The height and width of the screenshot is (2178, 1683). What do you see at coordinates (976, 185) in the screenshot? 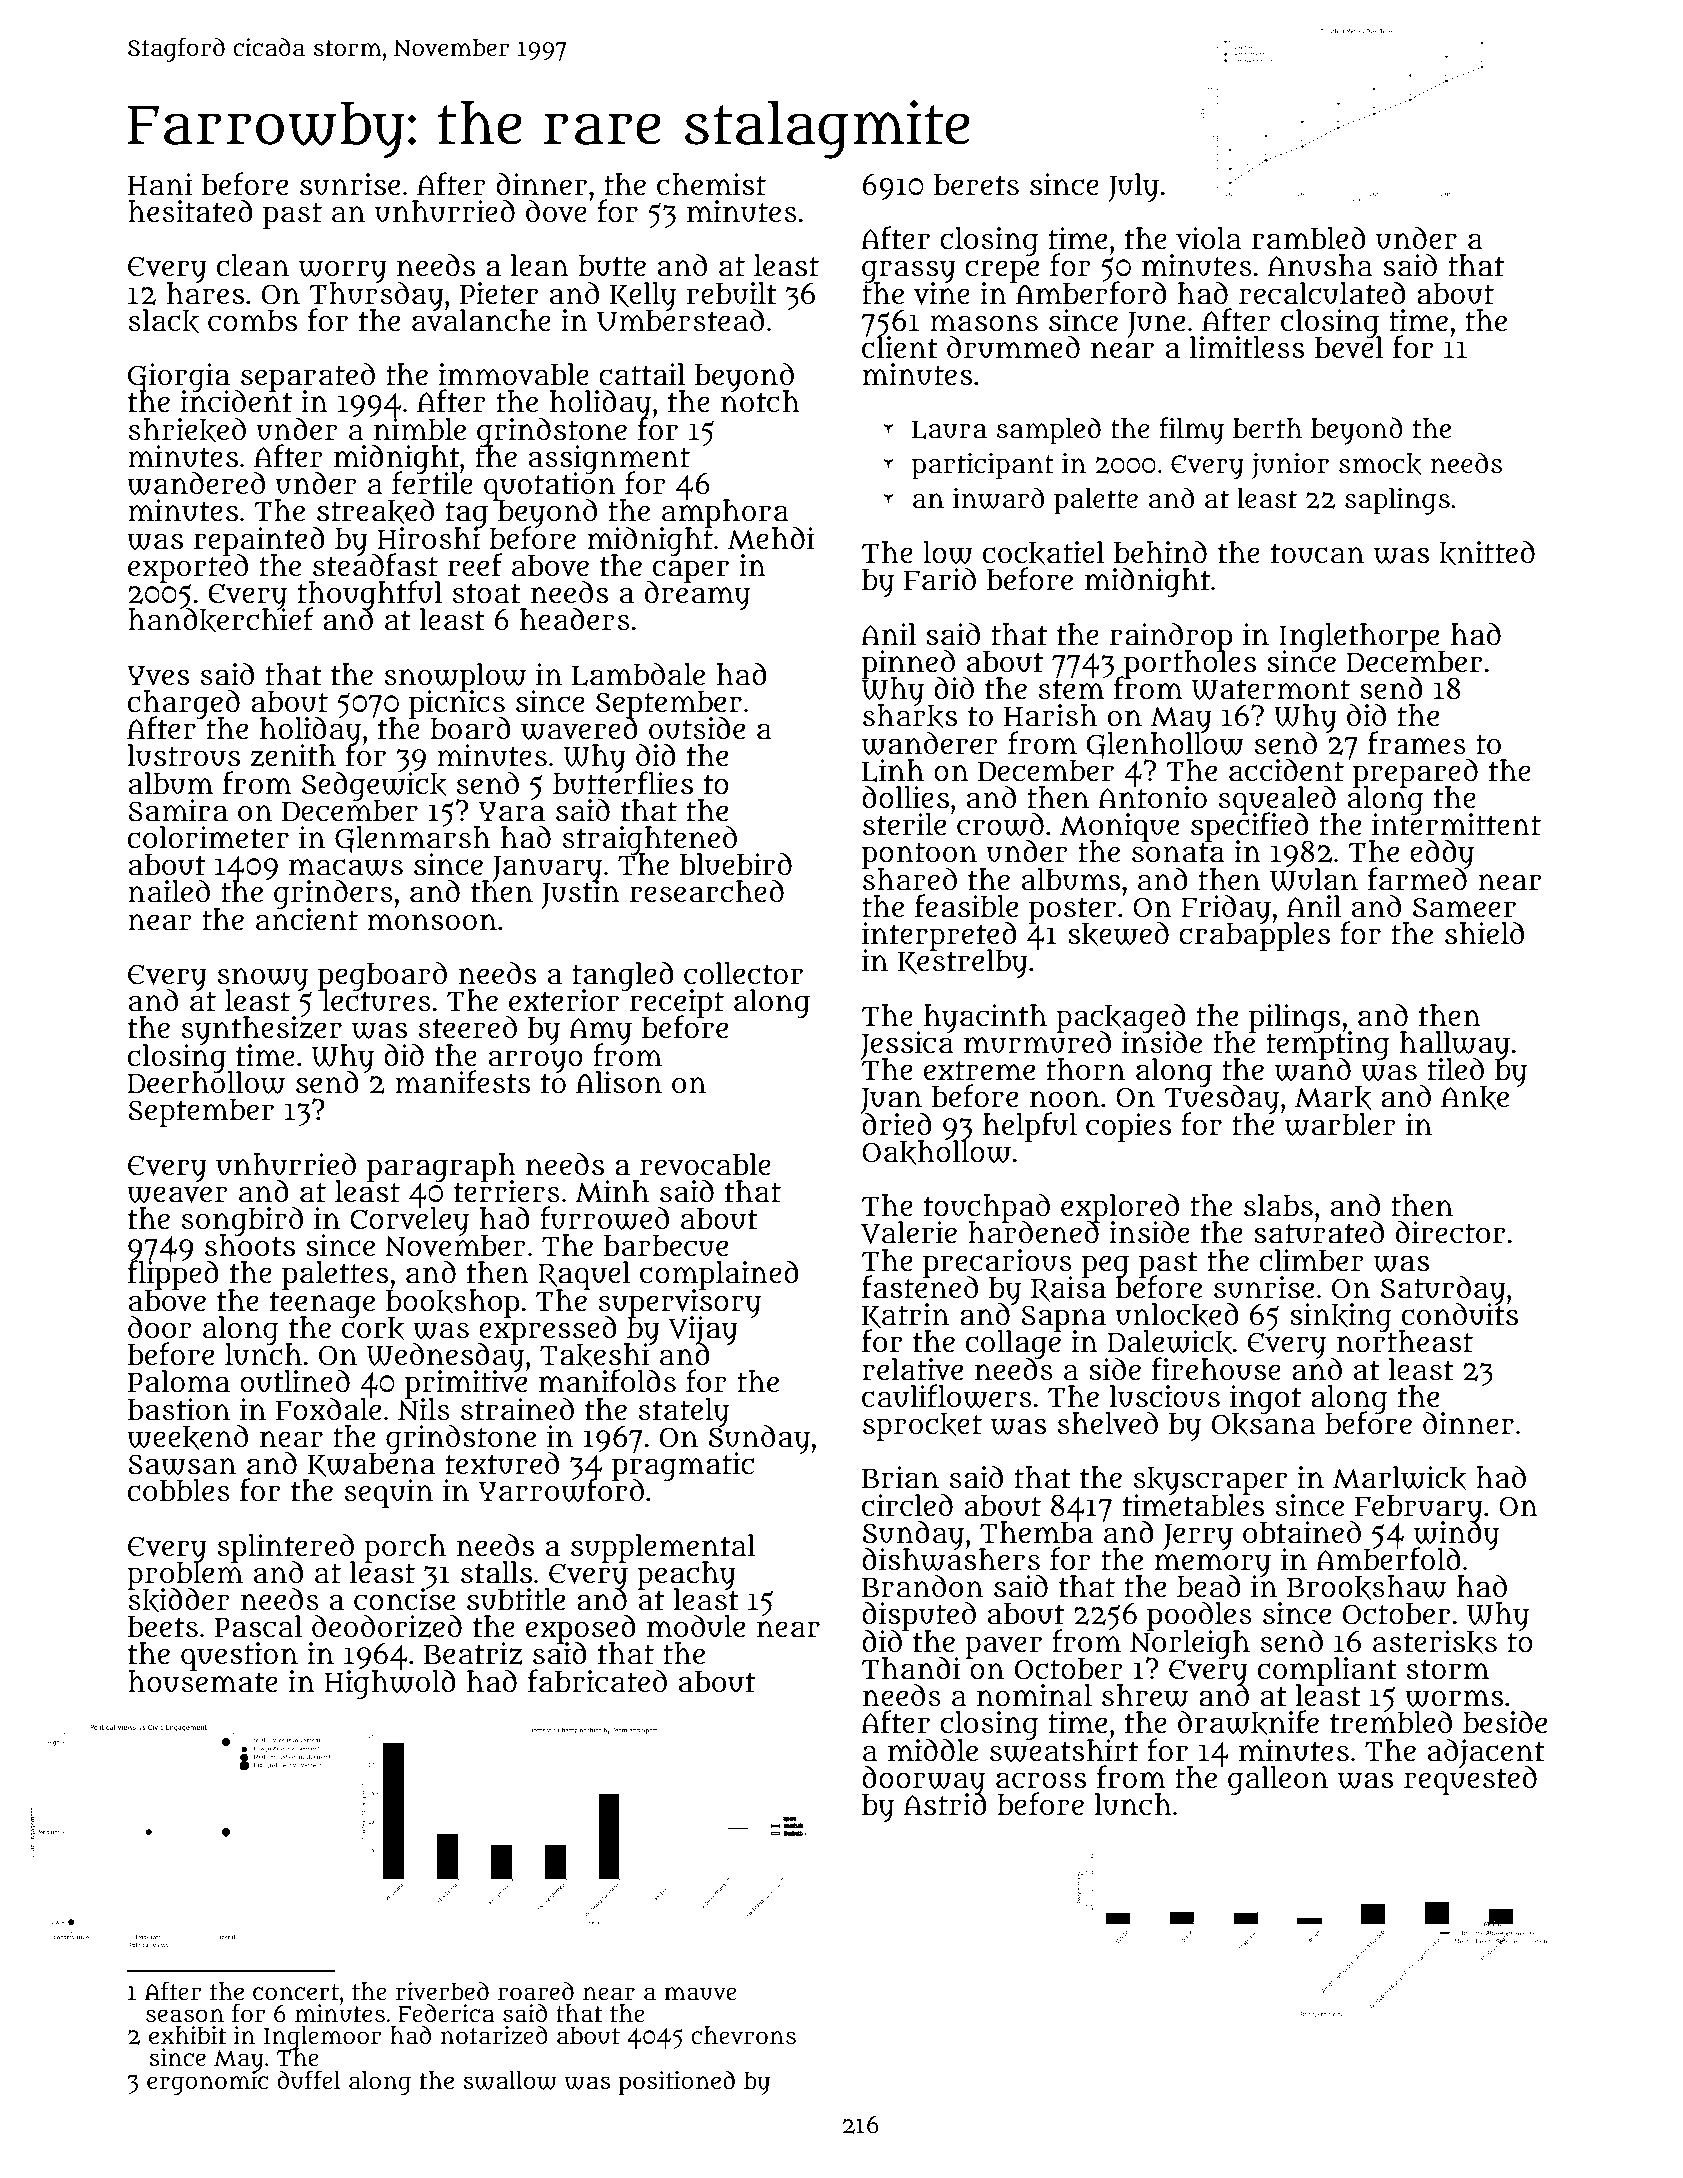
I see `berets` at bounding box center [976, 185].
